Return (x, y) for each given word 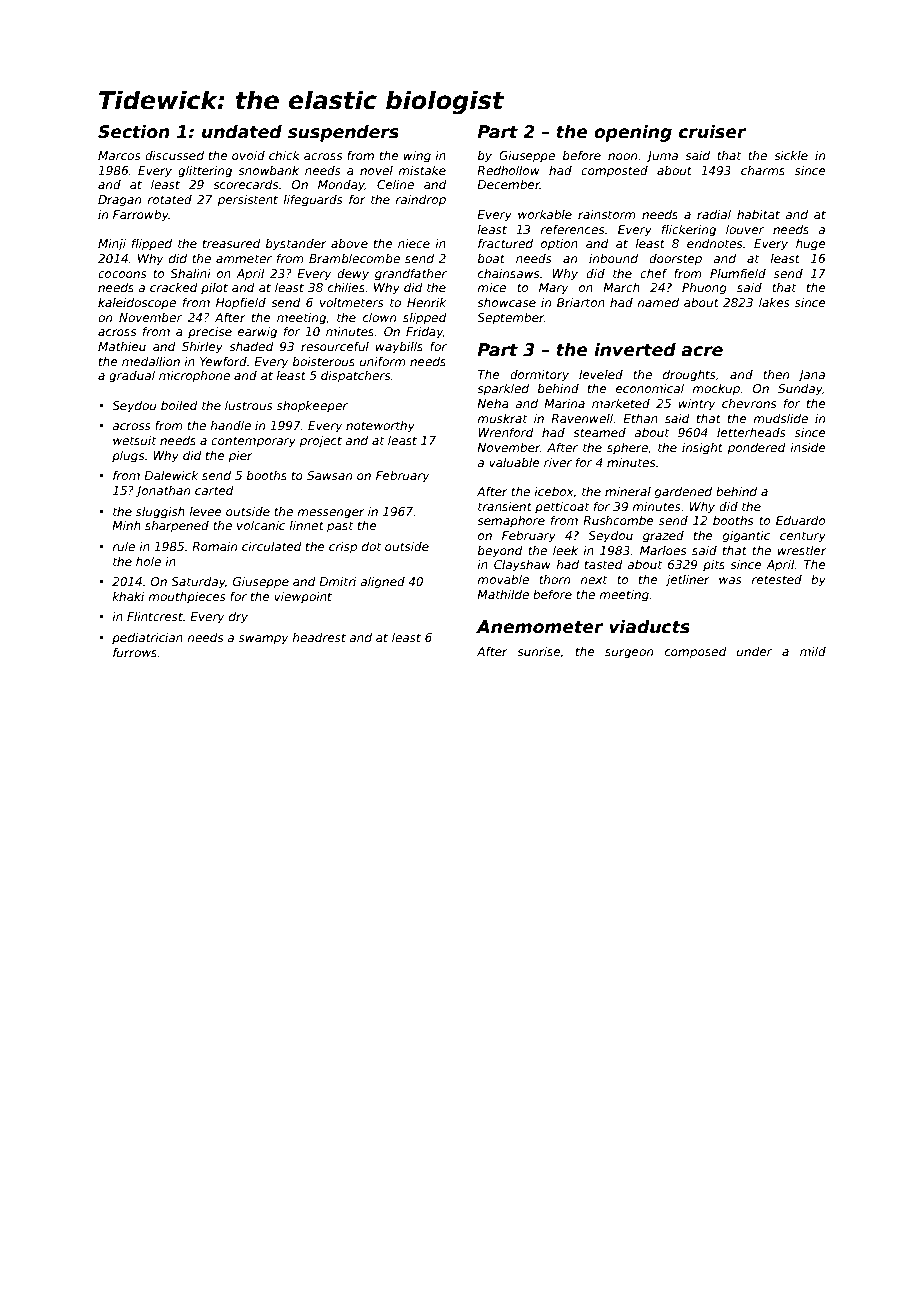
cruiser (712, 132)
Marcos (119, 155)
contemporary (253, 442)
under (754, 651)
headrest (319, 637)
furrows (135, 652)
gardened (683, 493)
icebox (554, 491)
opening (633, 133)
